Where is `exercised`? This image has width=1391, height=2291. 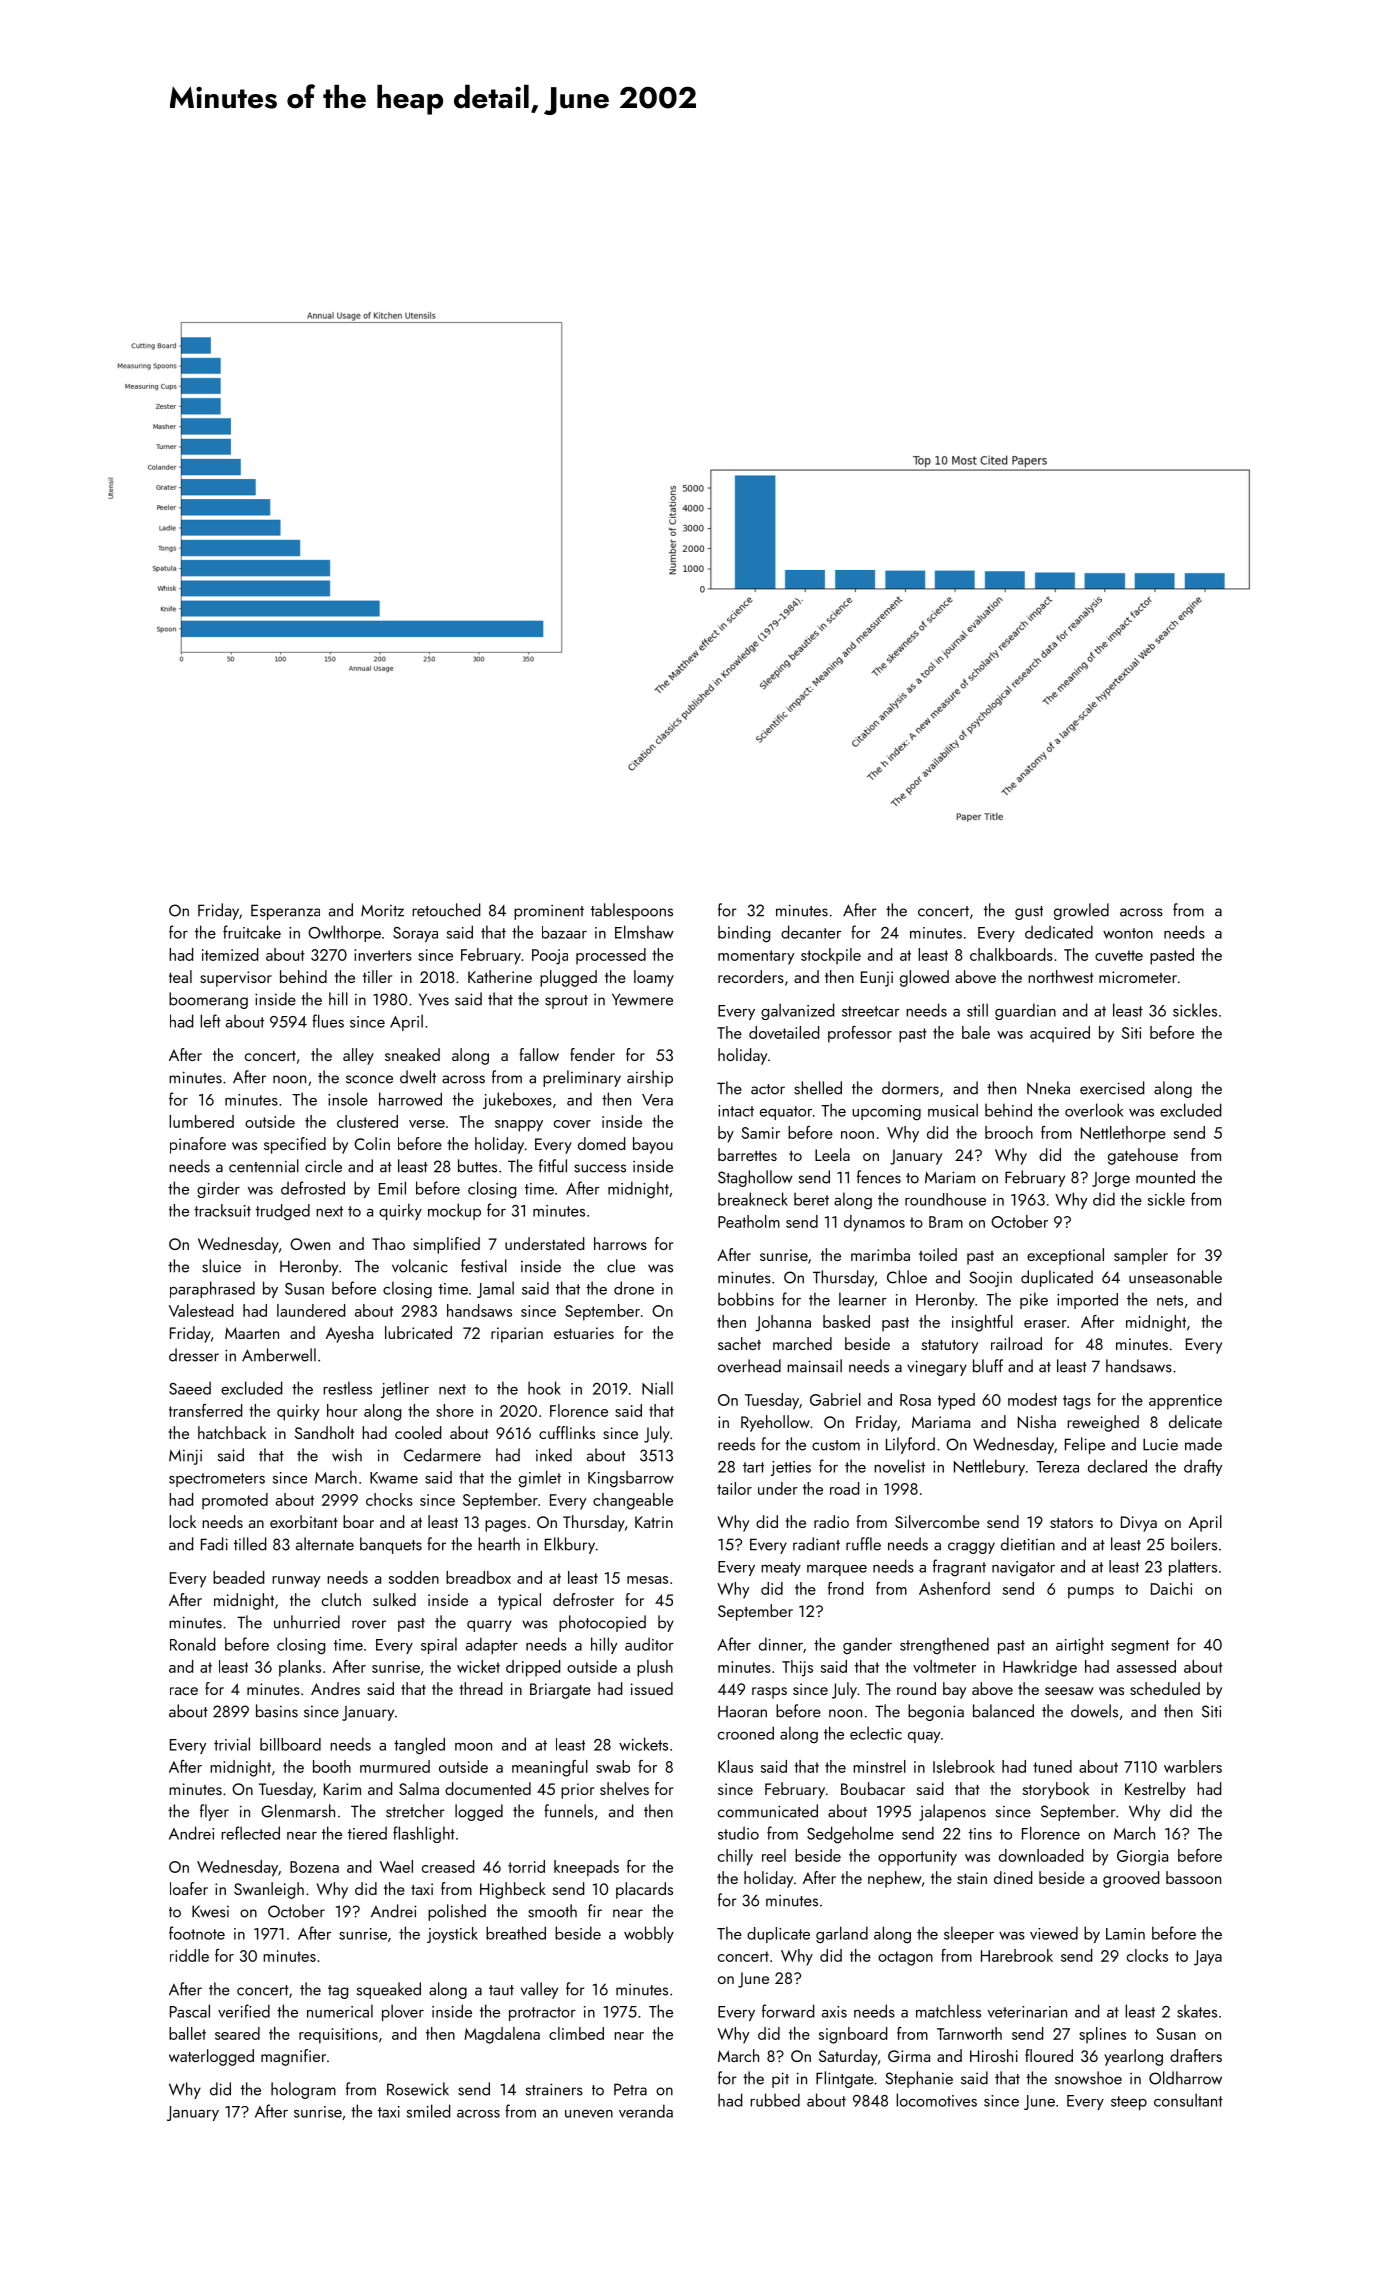 exercised is located at coordinates (1112, 1088).
